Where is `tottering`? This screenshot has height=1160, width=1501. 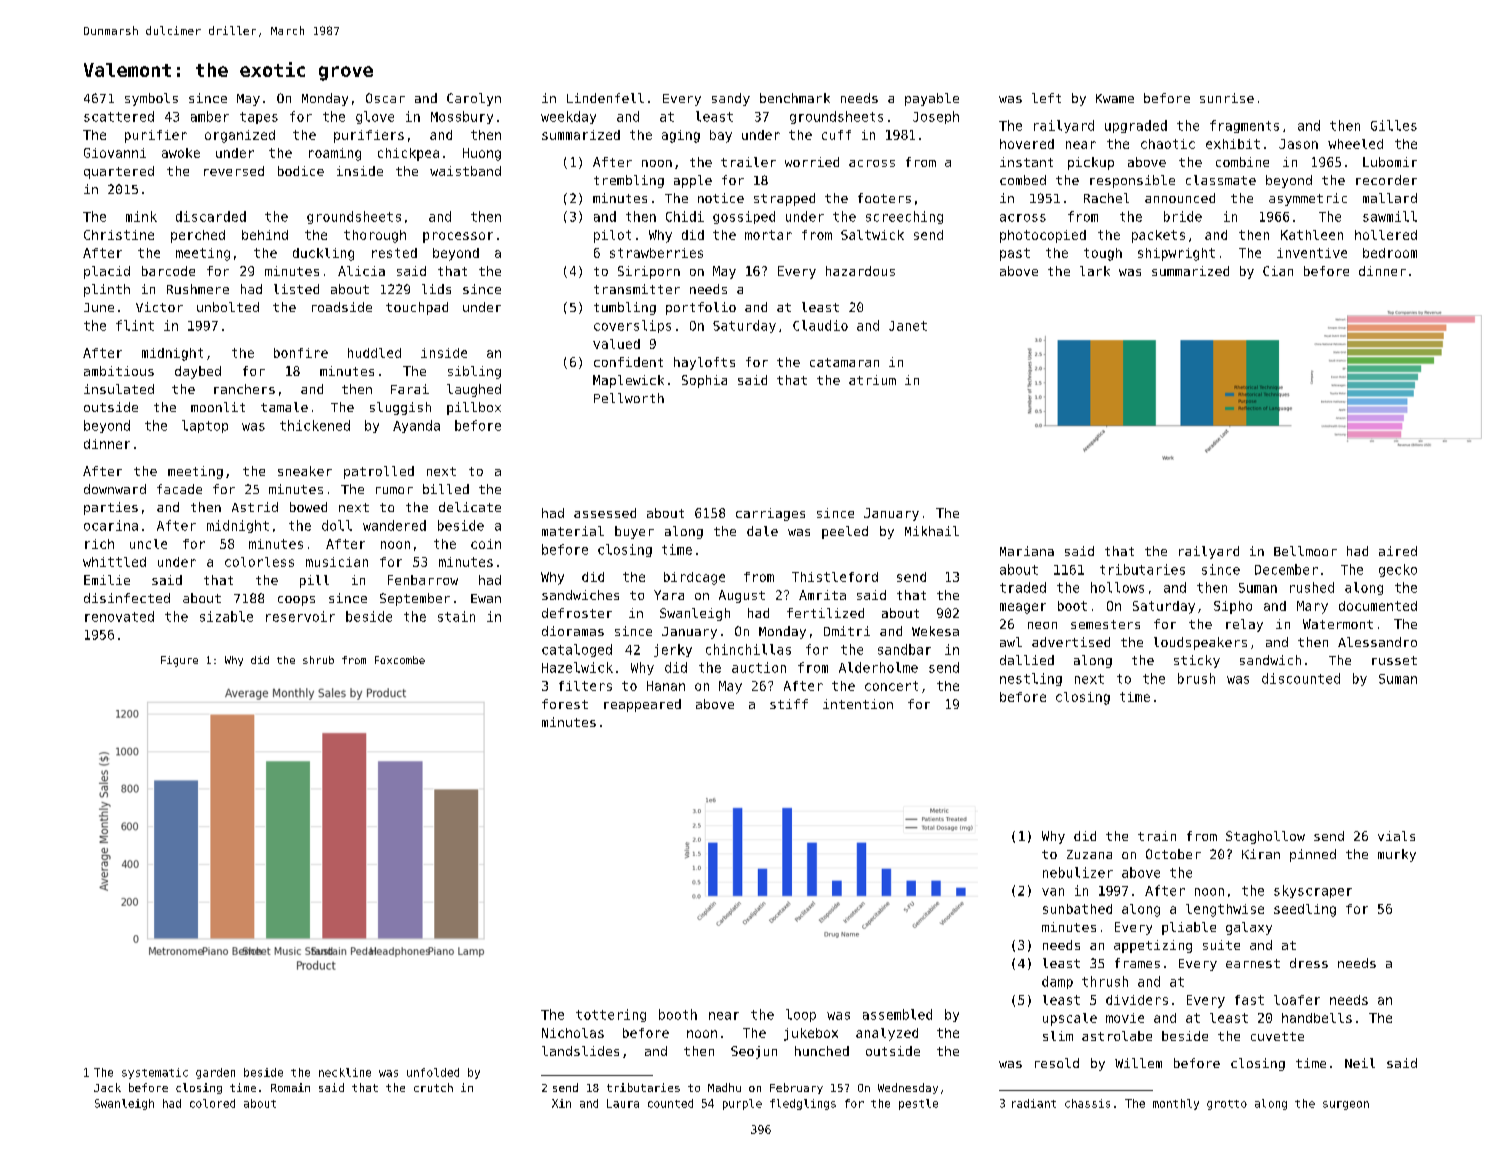 tottering is located at coordinates (611, 1015).
